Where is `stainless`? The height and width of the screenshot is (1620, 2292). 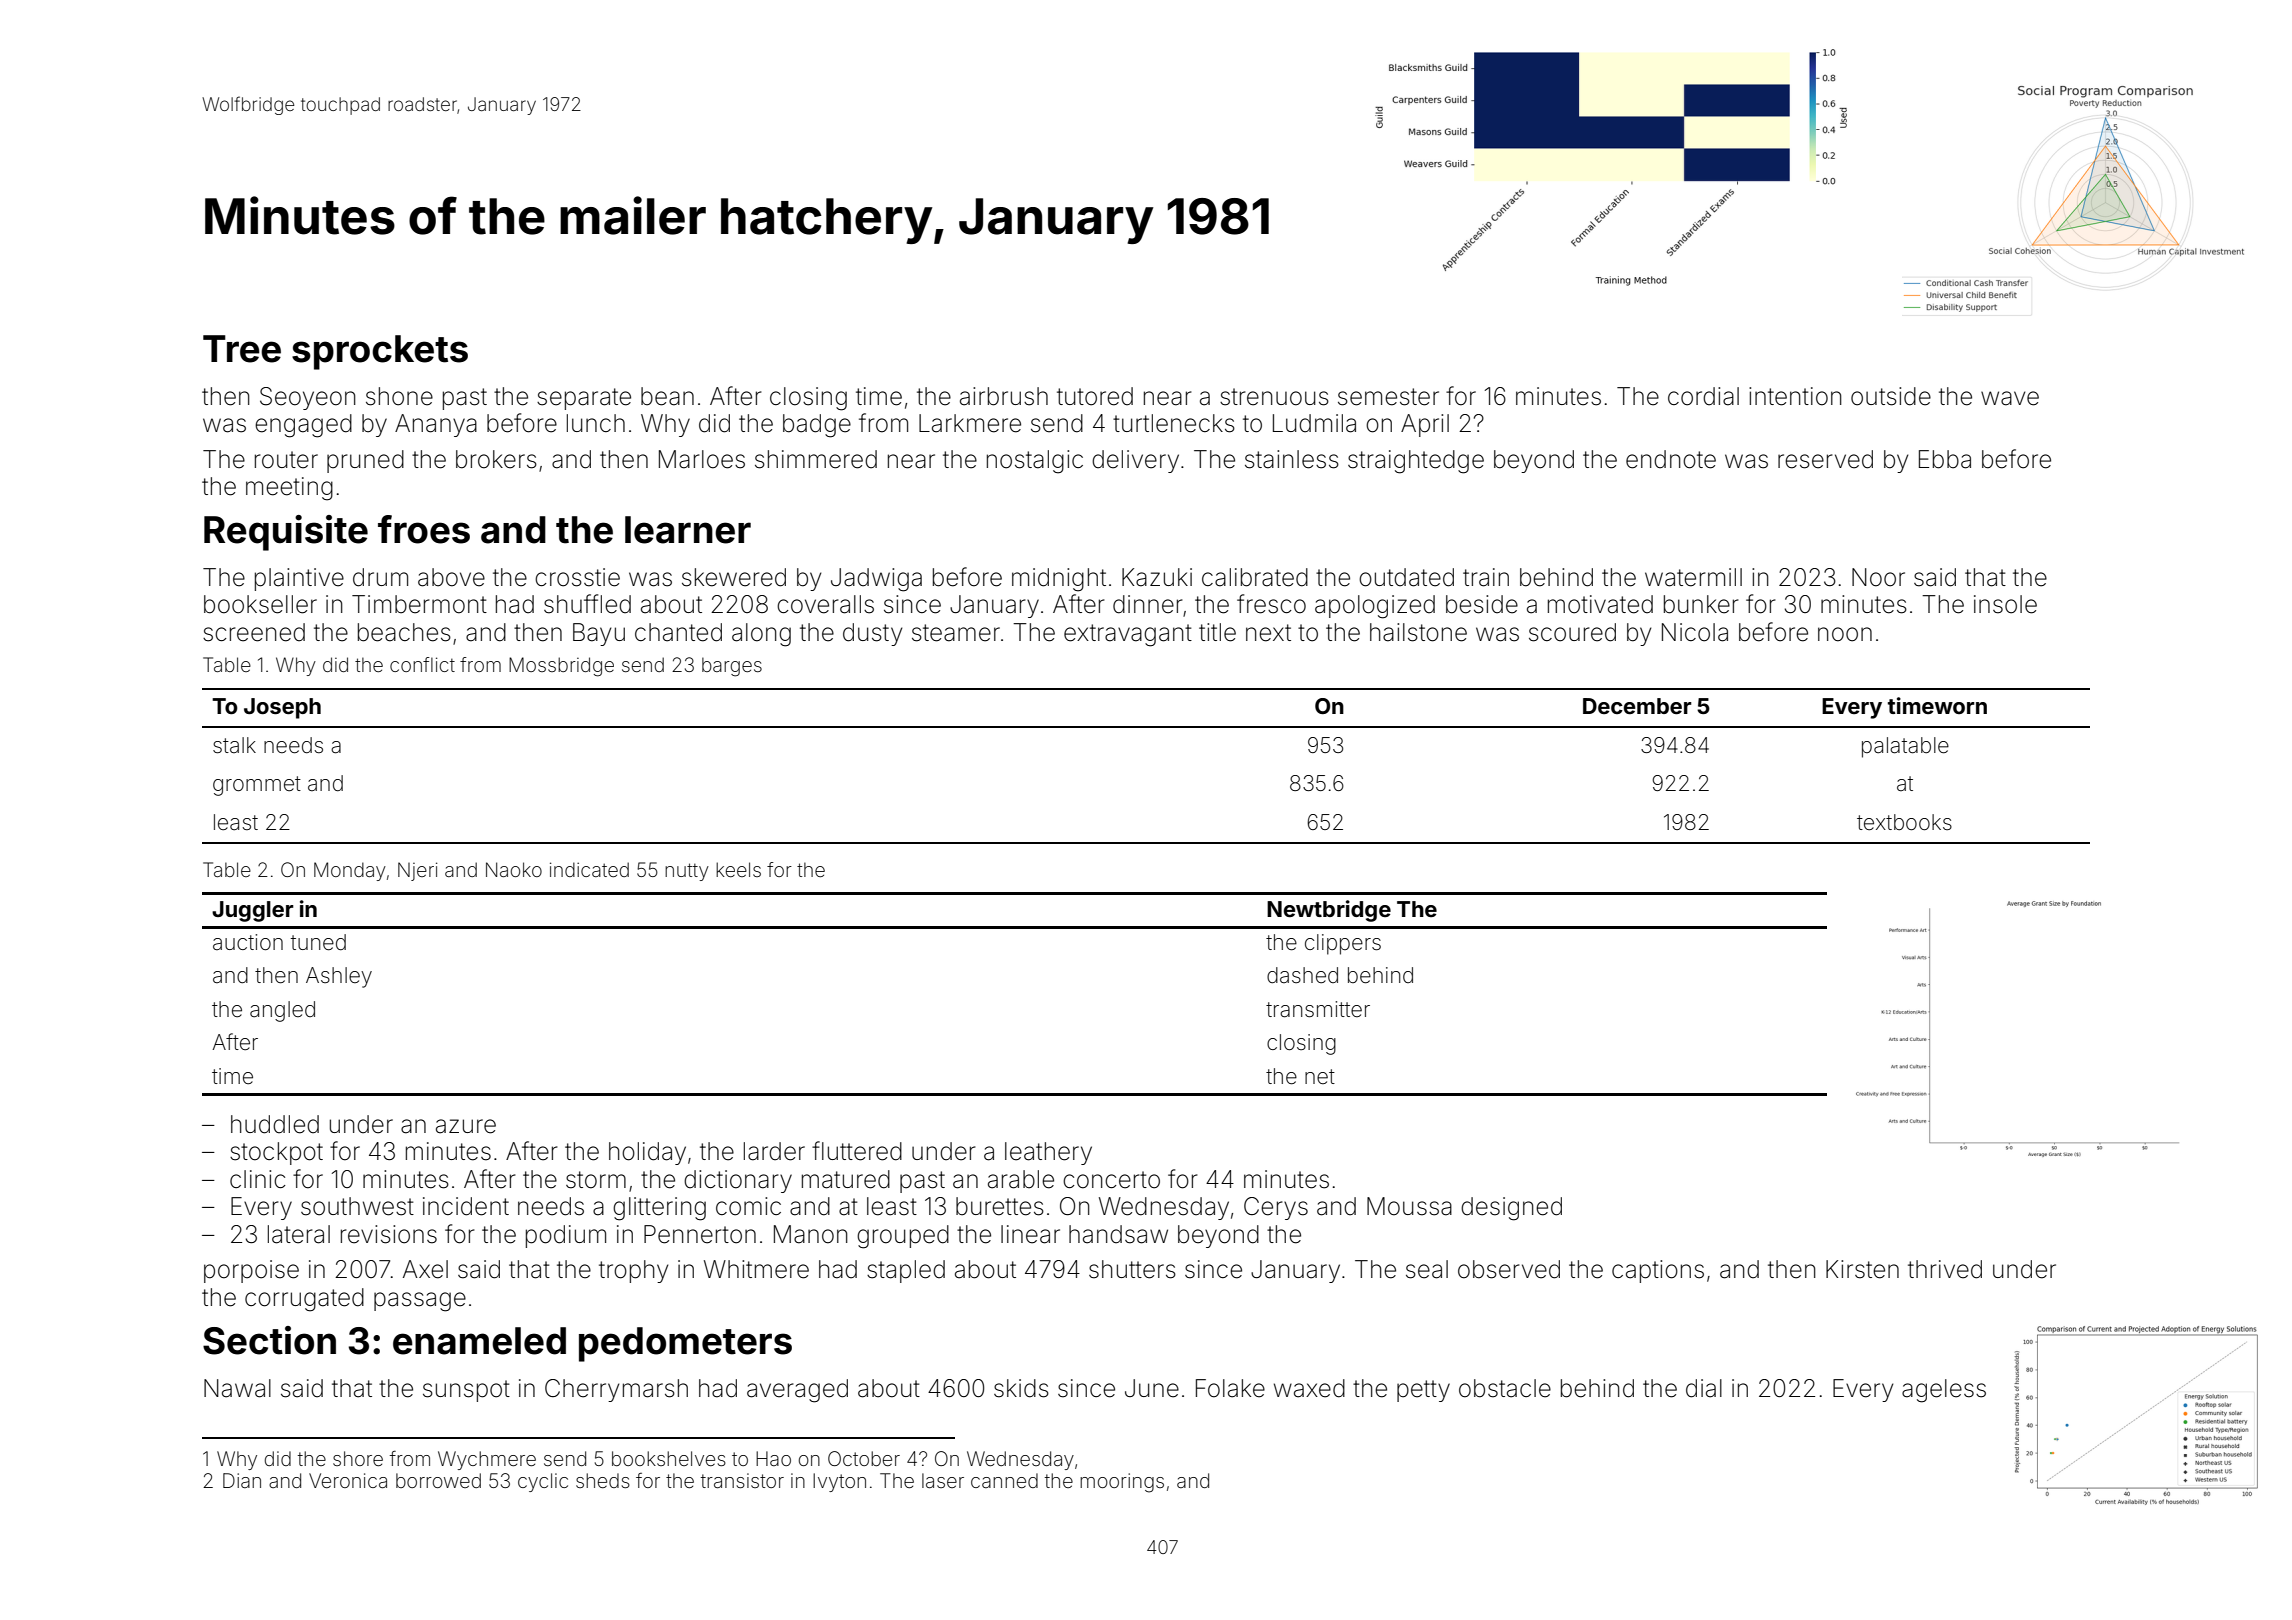
stainless is located at coordinates (1292, 459).
